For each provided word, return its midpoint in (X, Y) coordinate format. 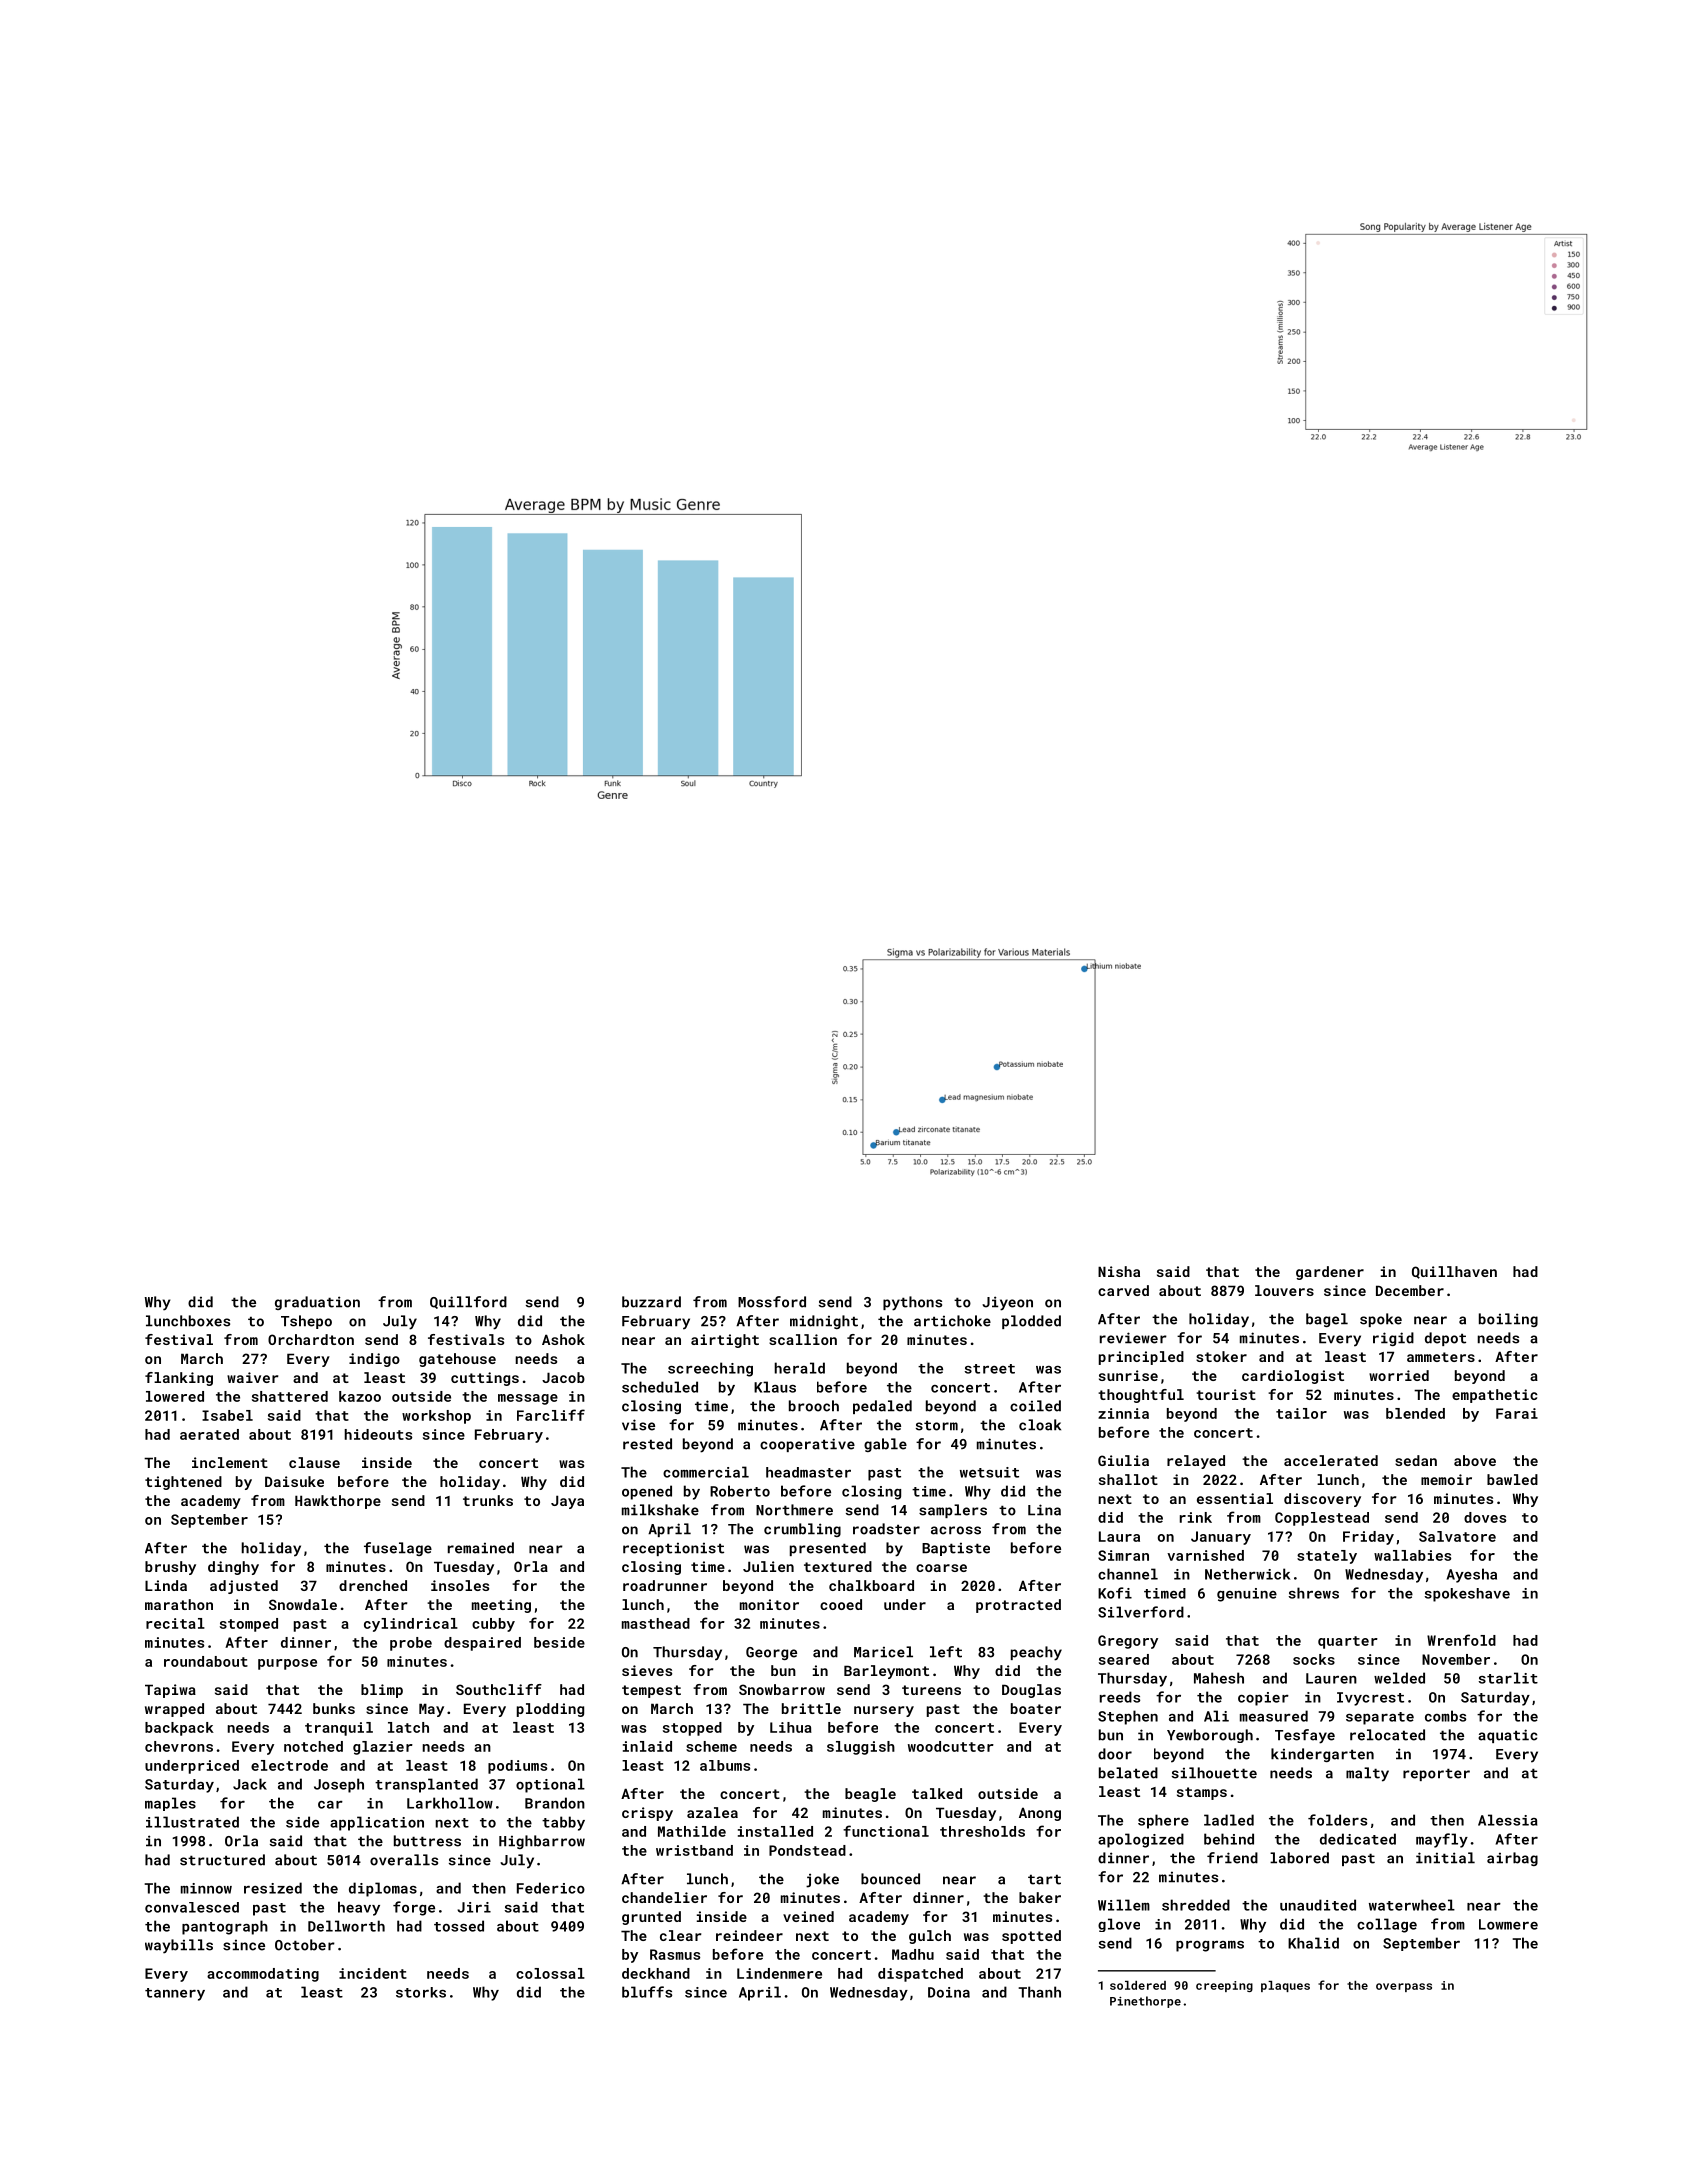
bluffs (647, 1992)
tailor (1301, 1413)
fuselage (398, 1549)
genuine (1247, 1595)
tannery (175, 1994)
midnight (824, 1322)
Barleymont (886, 1672)
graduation (317, 1303)
